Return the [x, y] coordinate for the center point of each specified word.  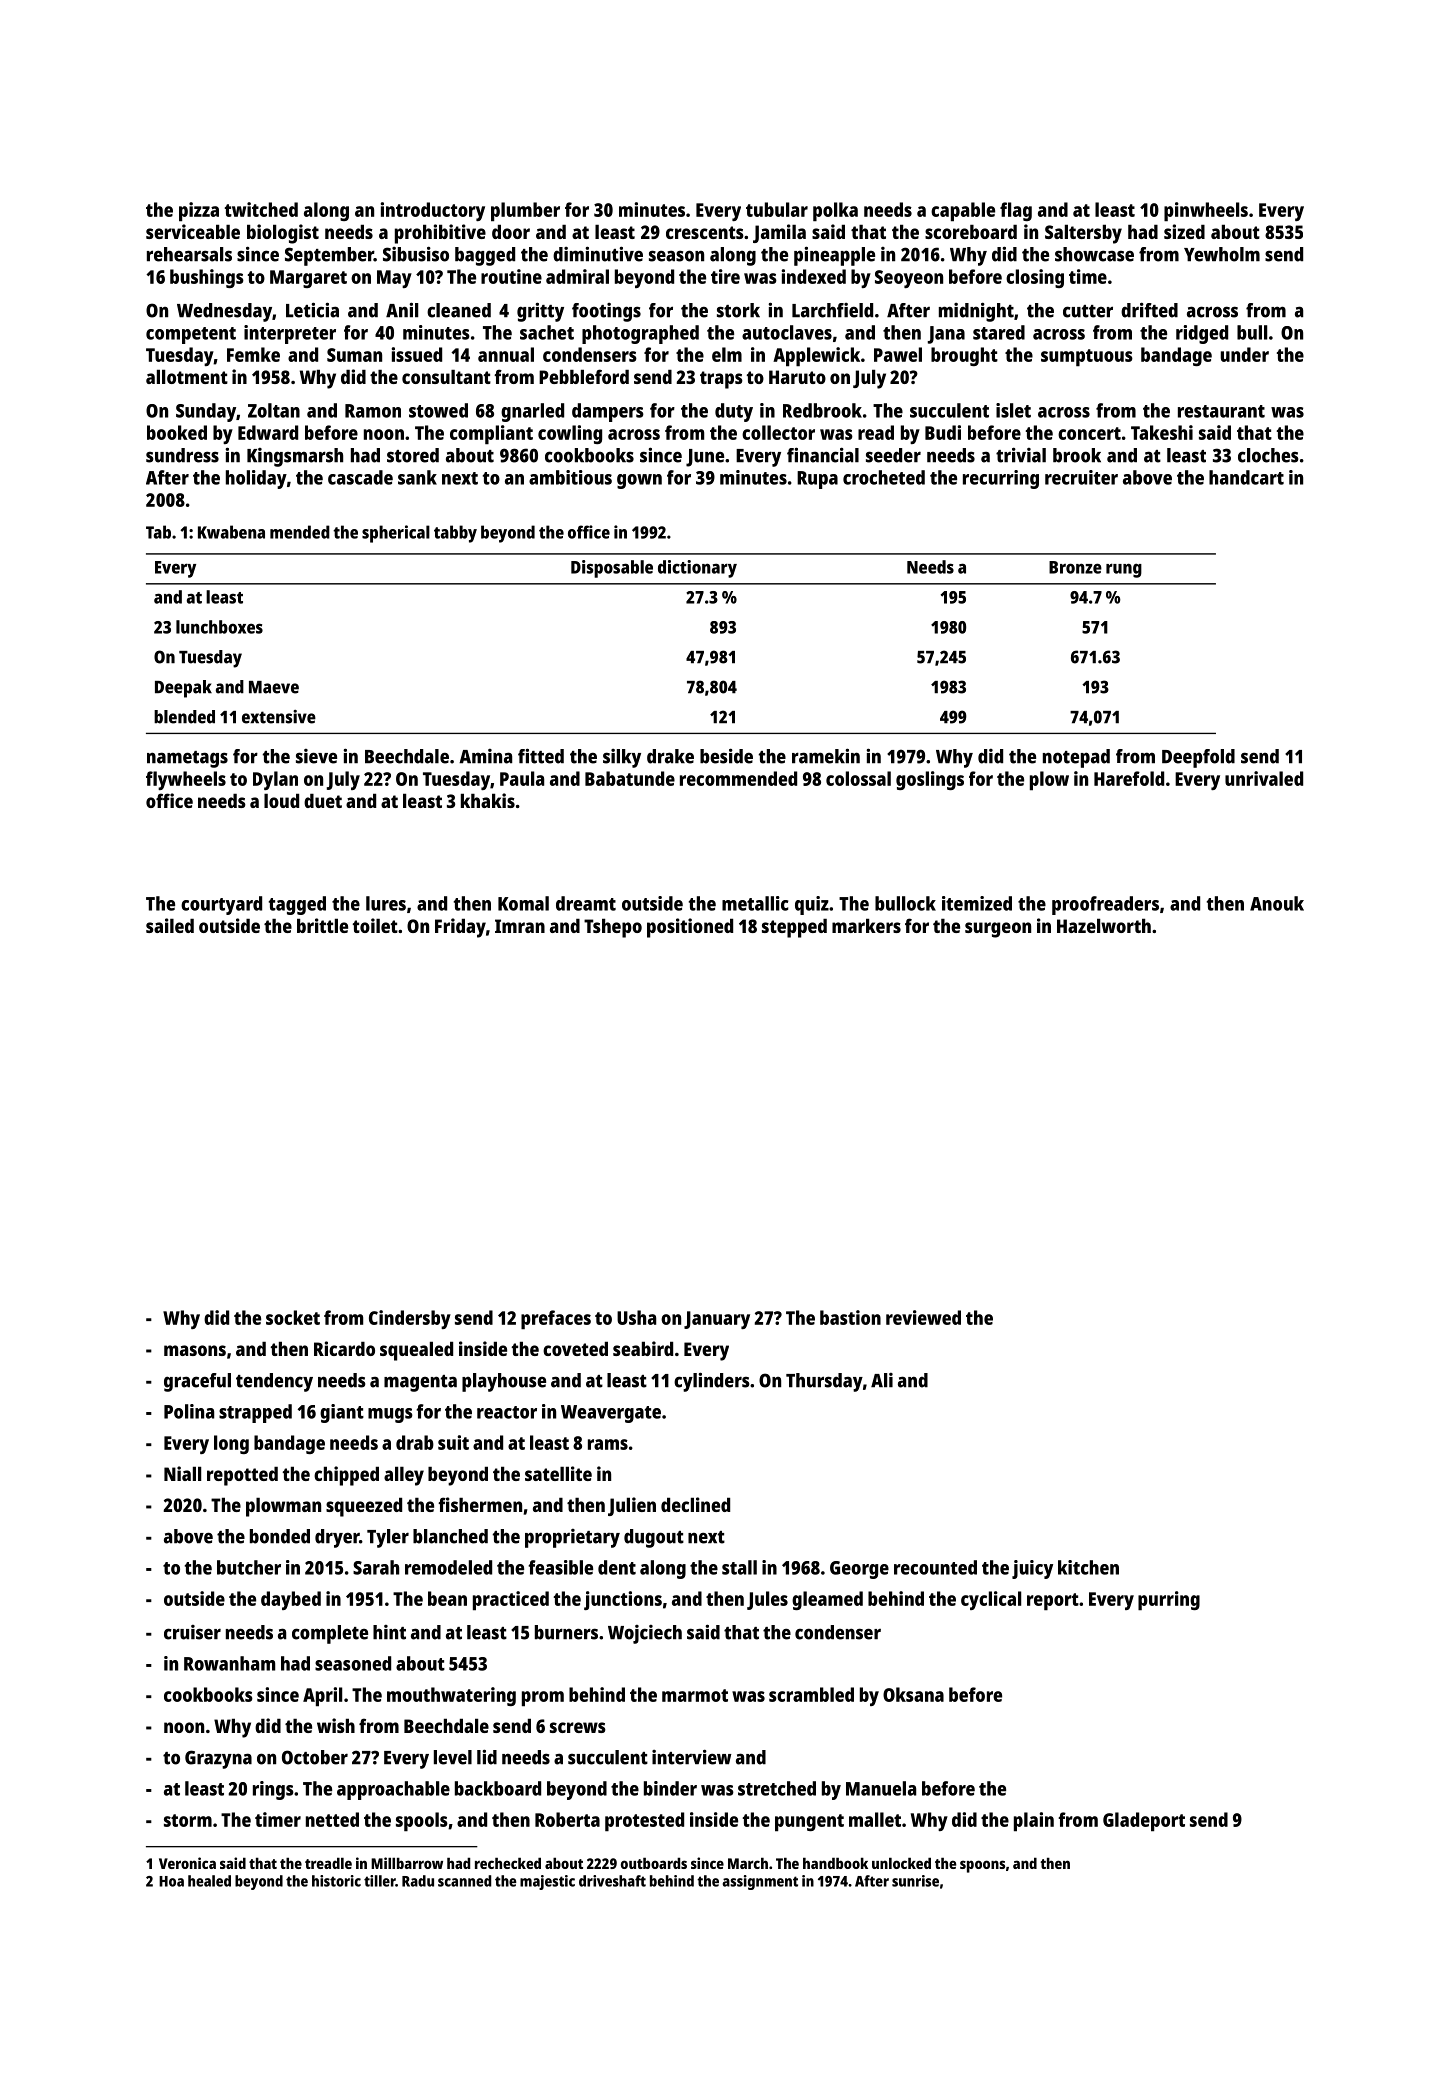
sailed [170, 925]
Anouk [1277, 903]
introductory [433, 211]
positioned [690, 928]
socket [293, 1317]
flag [1016, 211]
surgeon [998, 930]
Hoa [171, 1881]
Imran [520, 926]
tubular [777, 209]
